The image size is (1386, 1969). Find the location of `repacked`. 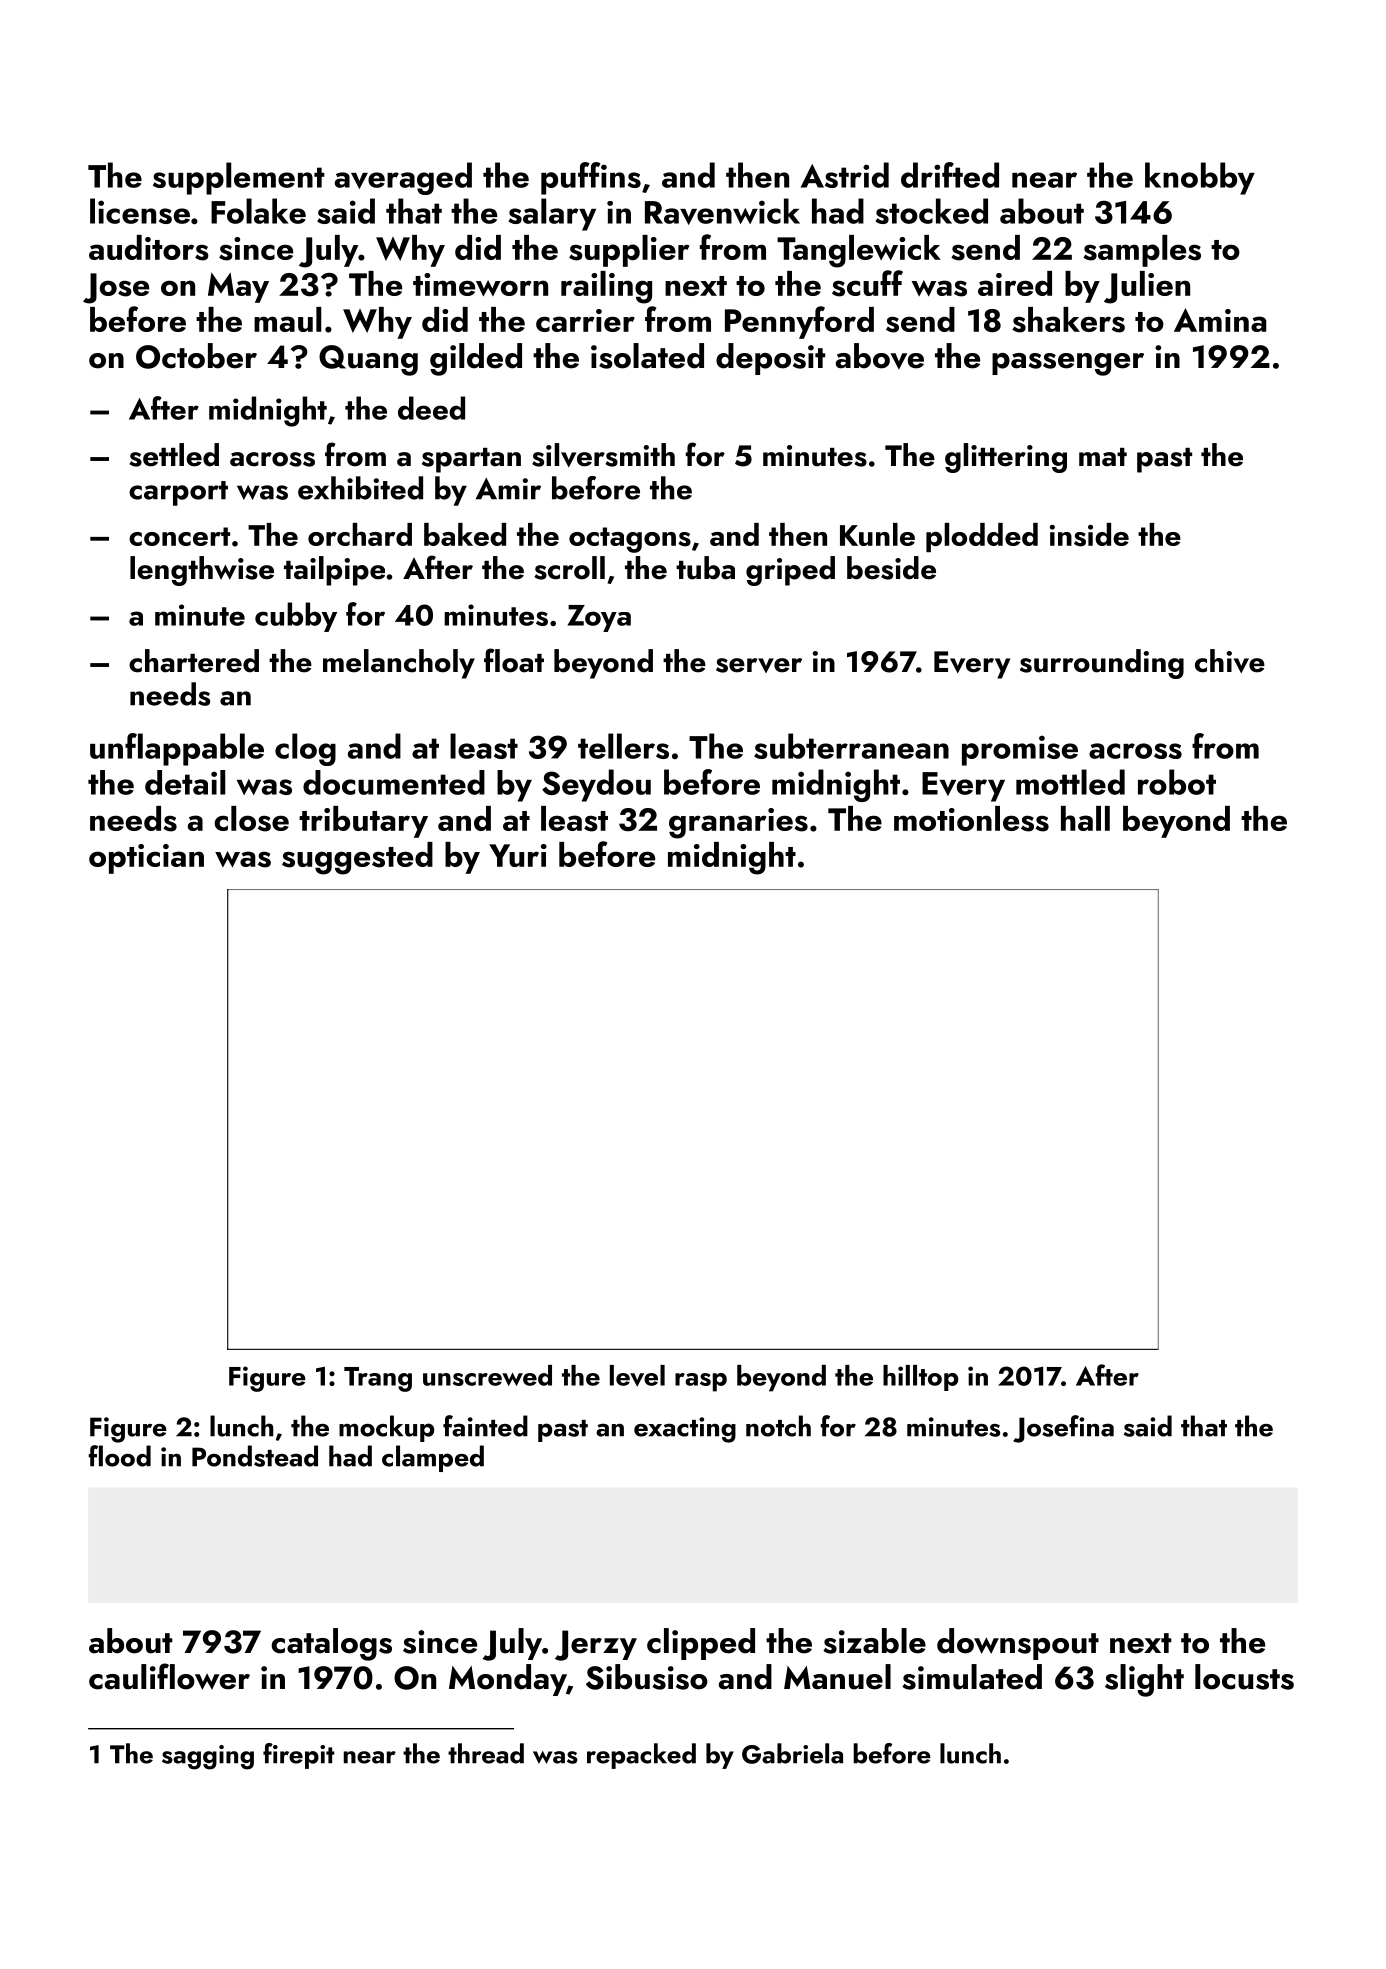

repacked is located at coordinates (641, 1756).
